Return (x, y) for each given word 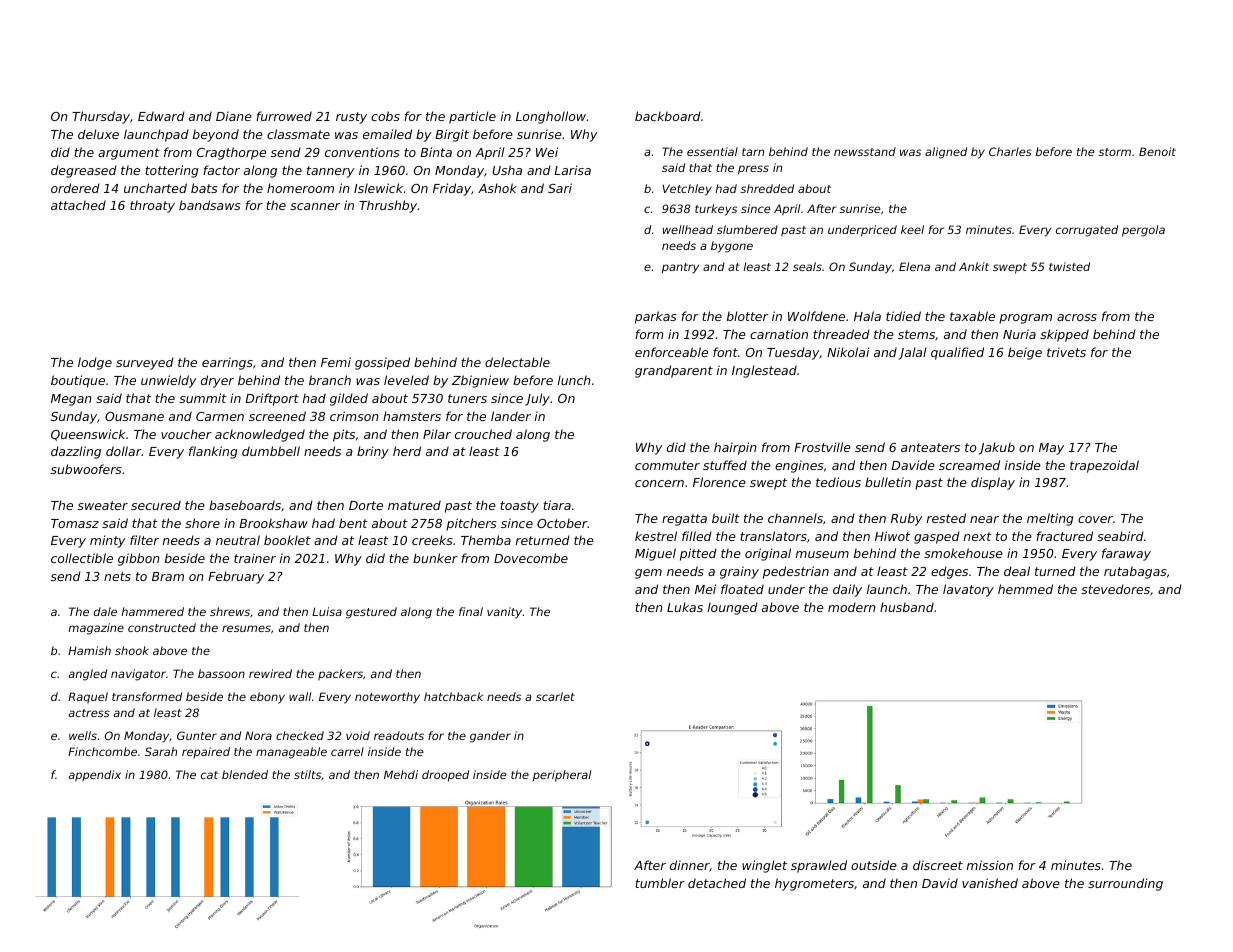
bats (204, 188)
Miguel (655, 554)
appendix (95, 776)
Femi (336, 362)
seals (807, 266)
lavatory (968, 590)
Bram (168, 576)
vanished (990, 883)
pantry (680, 268)
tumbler (660, 883)
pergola (1143, 231)
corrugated (1087, 231)
